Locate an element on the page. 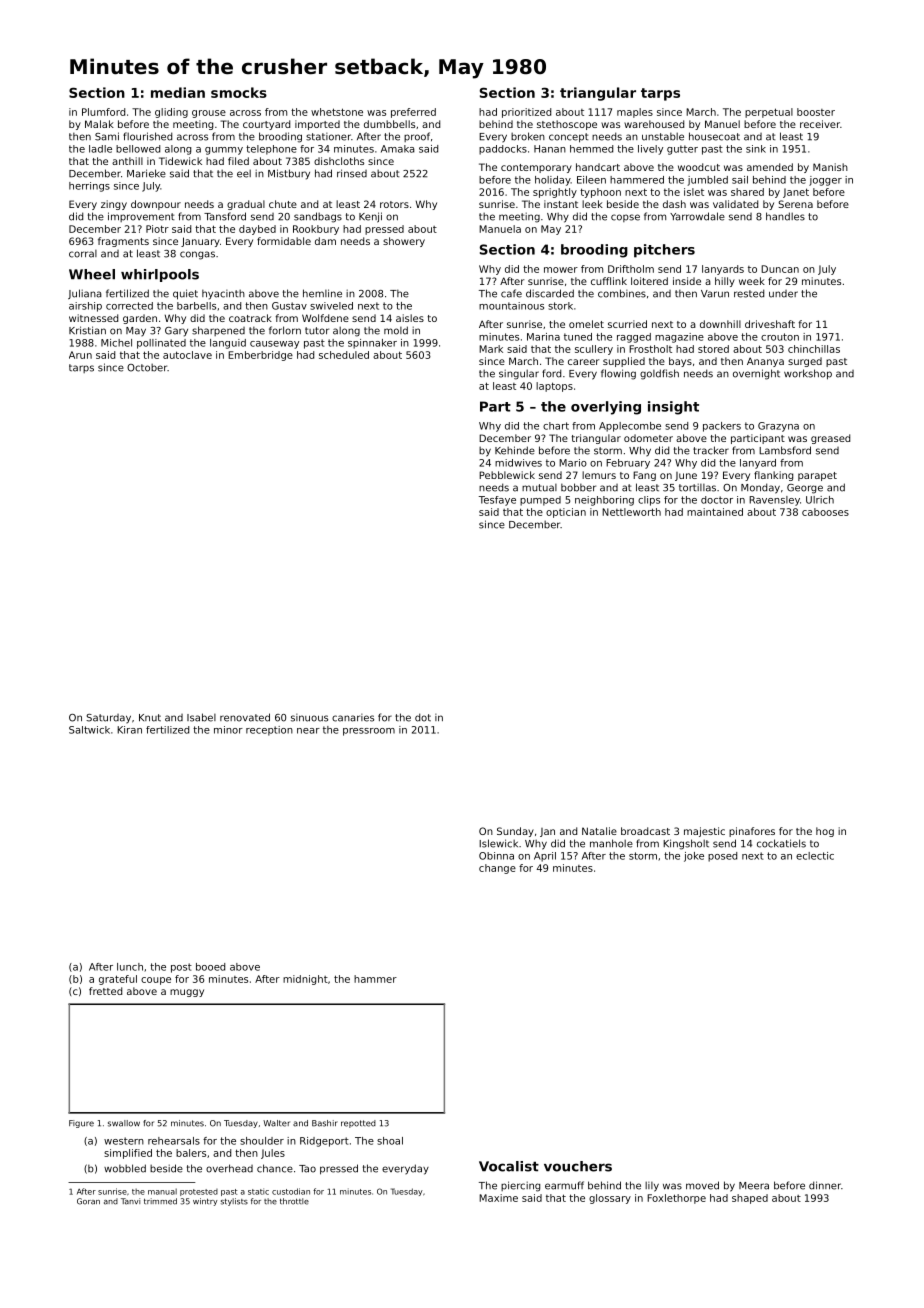  dot is located at coordinates (423, 717).
